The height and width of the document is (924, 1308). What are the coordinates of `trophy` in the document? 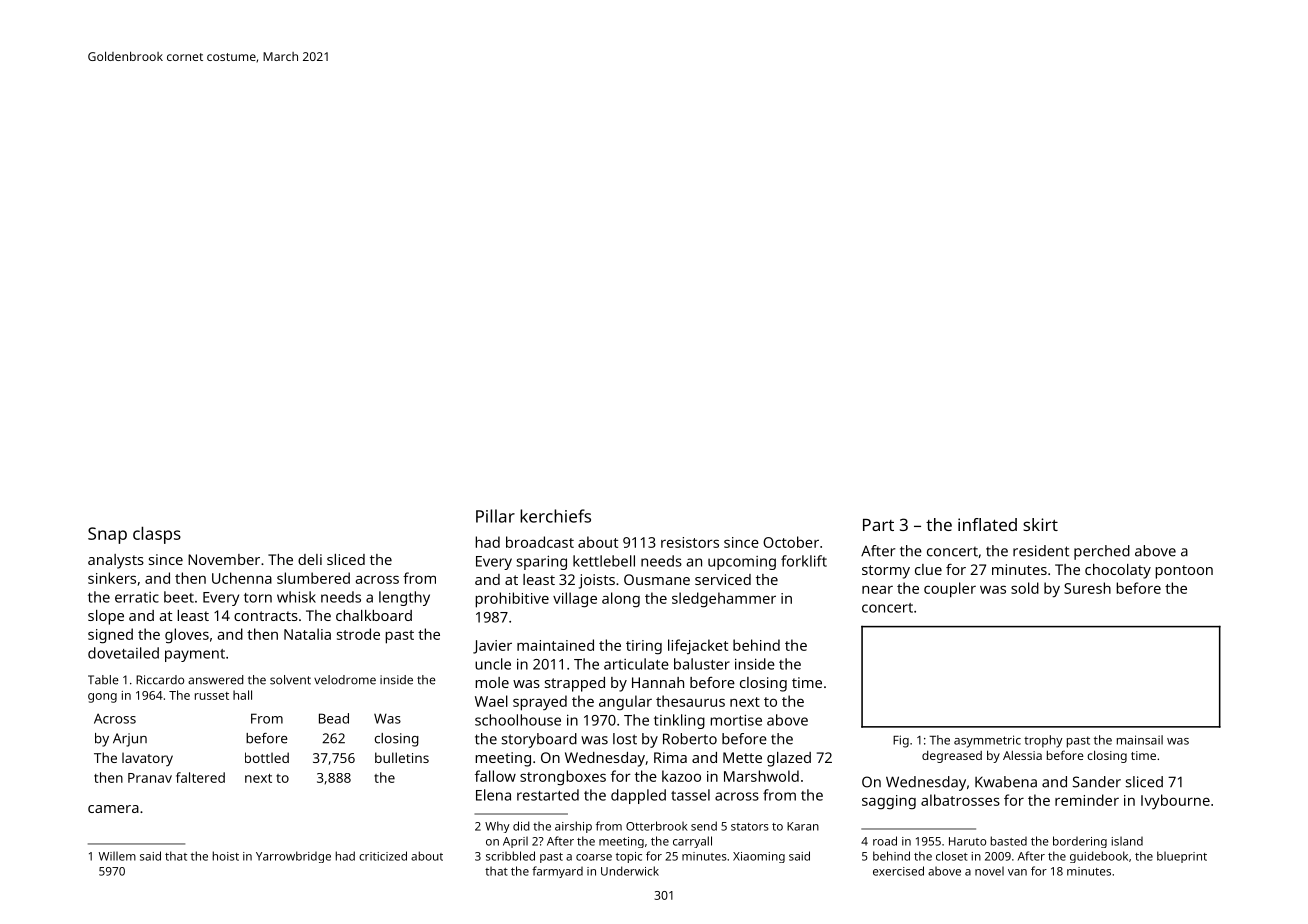 It's located at (1043, 741).
